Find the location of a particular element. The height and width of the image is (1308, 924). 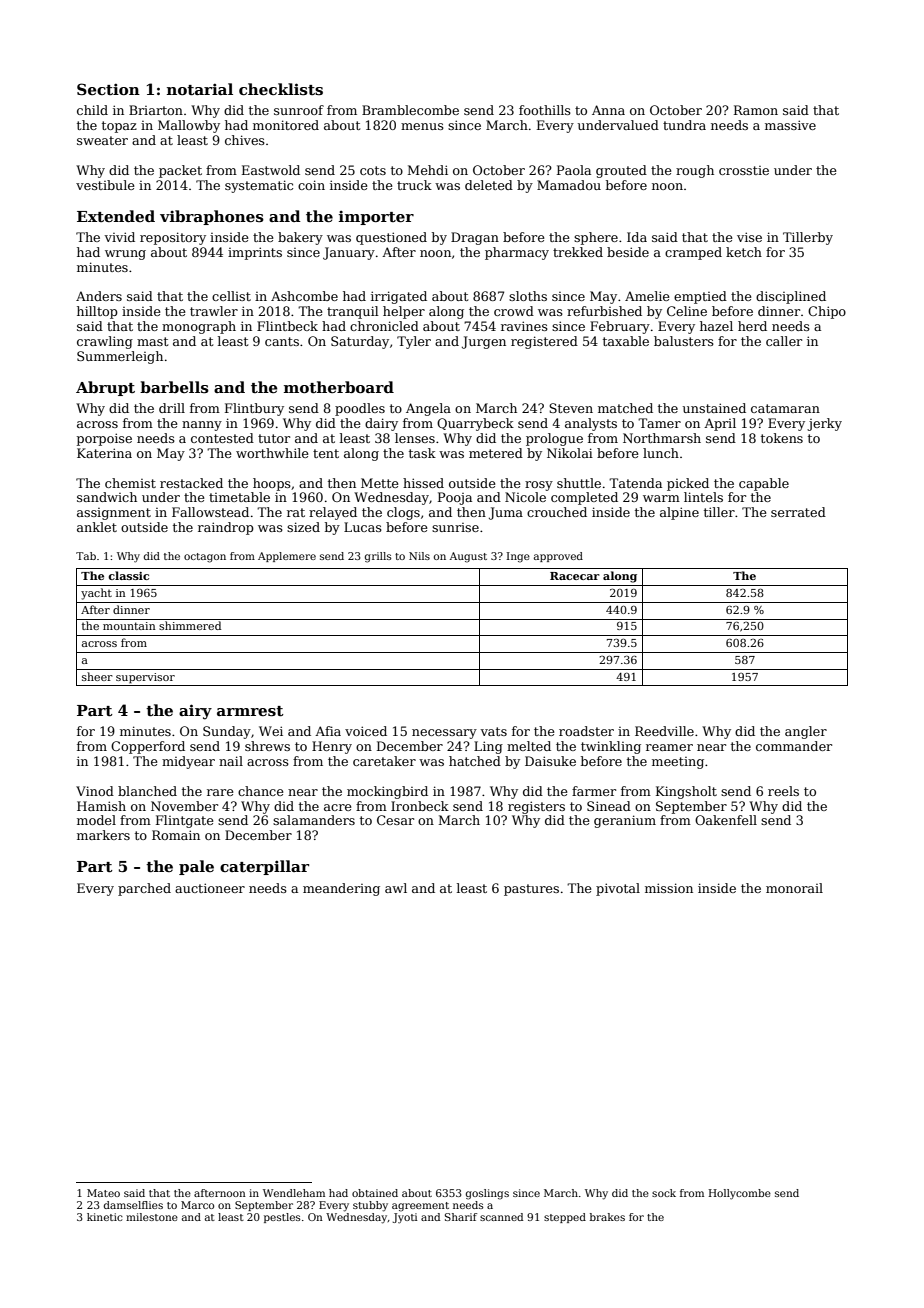

Reedville is located at coordinates (664, 731).
